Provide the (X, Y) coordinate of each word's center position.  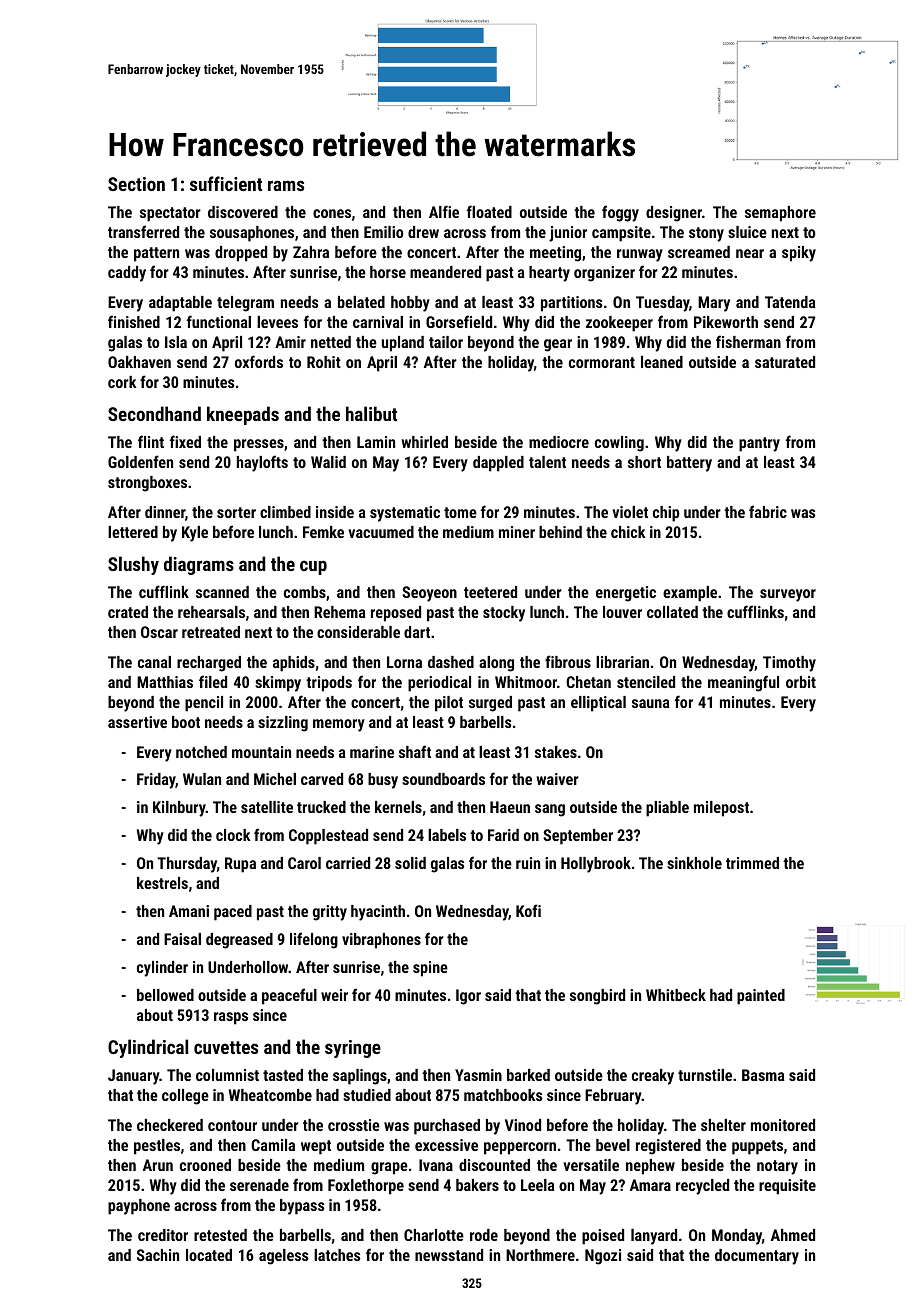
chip (666, 514)
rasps (231, 1018)
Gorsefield (459, 321)
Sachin (158, 1255)
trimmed (752, 863)
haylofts (262, 463)
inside (335, 512)
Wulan (202, 779)
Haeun (510, 807)
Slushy (133, 565)
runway (640, 255)
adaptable (180, 304)
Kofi (528, 910)
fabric (768, 511)
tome (460, 512)
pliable (667, 809)
